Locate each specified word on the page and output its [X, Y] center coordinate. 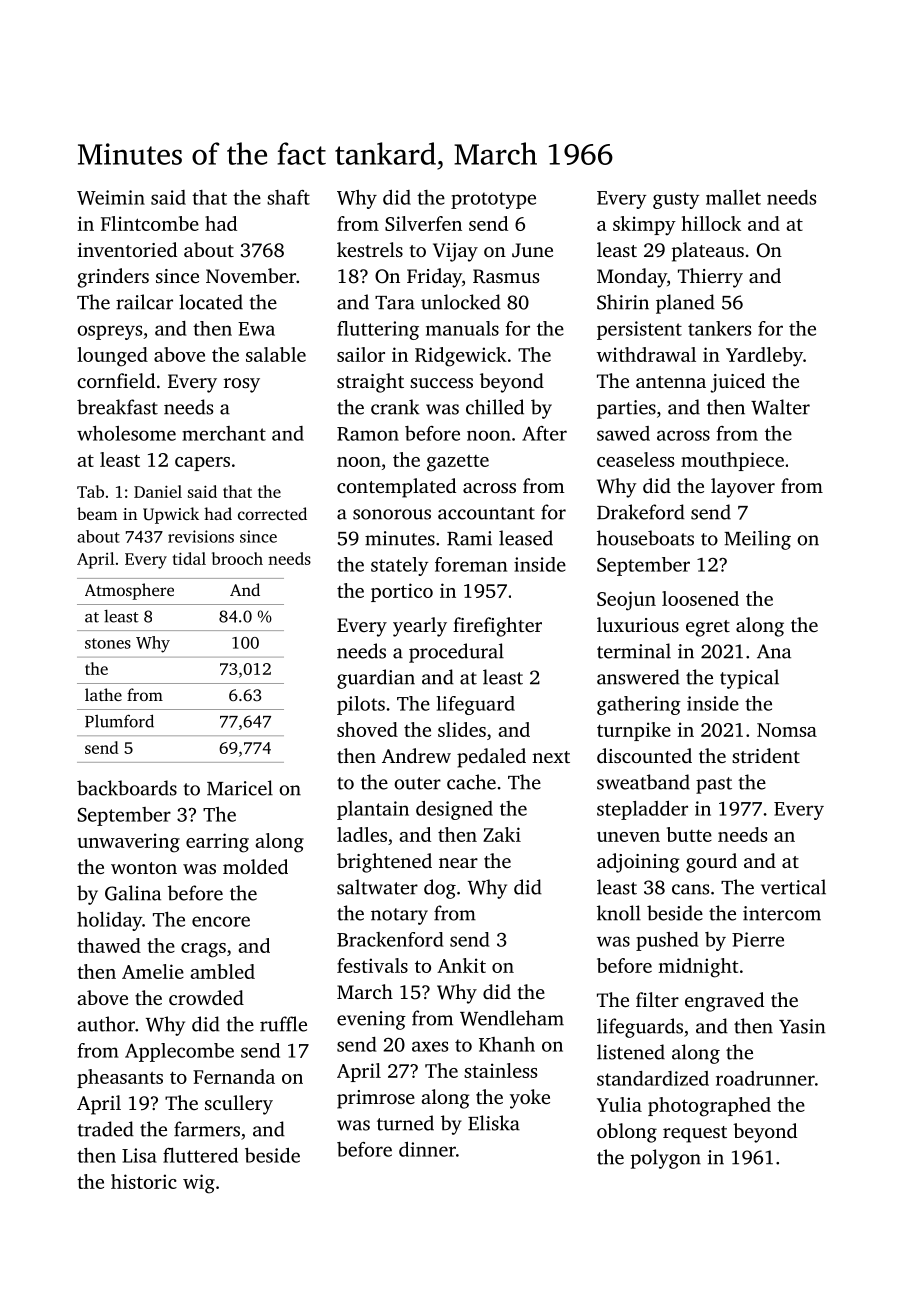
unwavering [128, 843]
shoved [367, 729]
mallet [733, 197]
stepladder [642, 810]
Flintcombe [150, 223]
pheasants [120, 1078]
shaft [288, 197]
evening [371, 1020]
